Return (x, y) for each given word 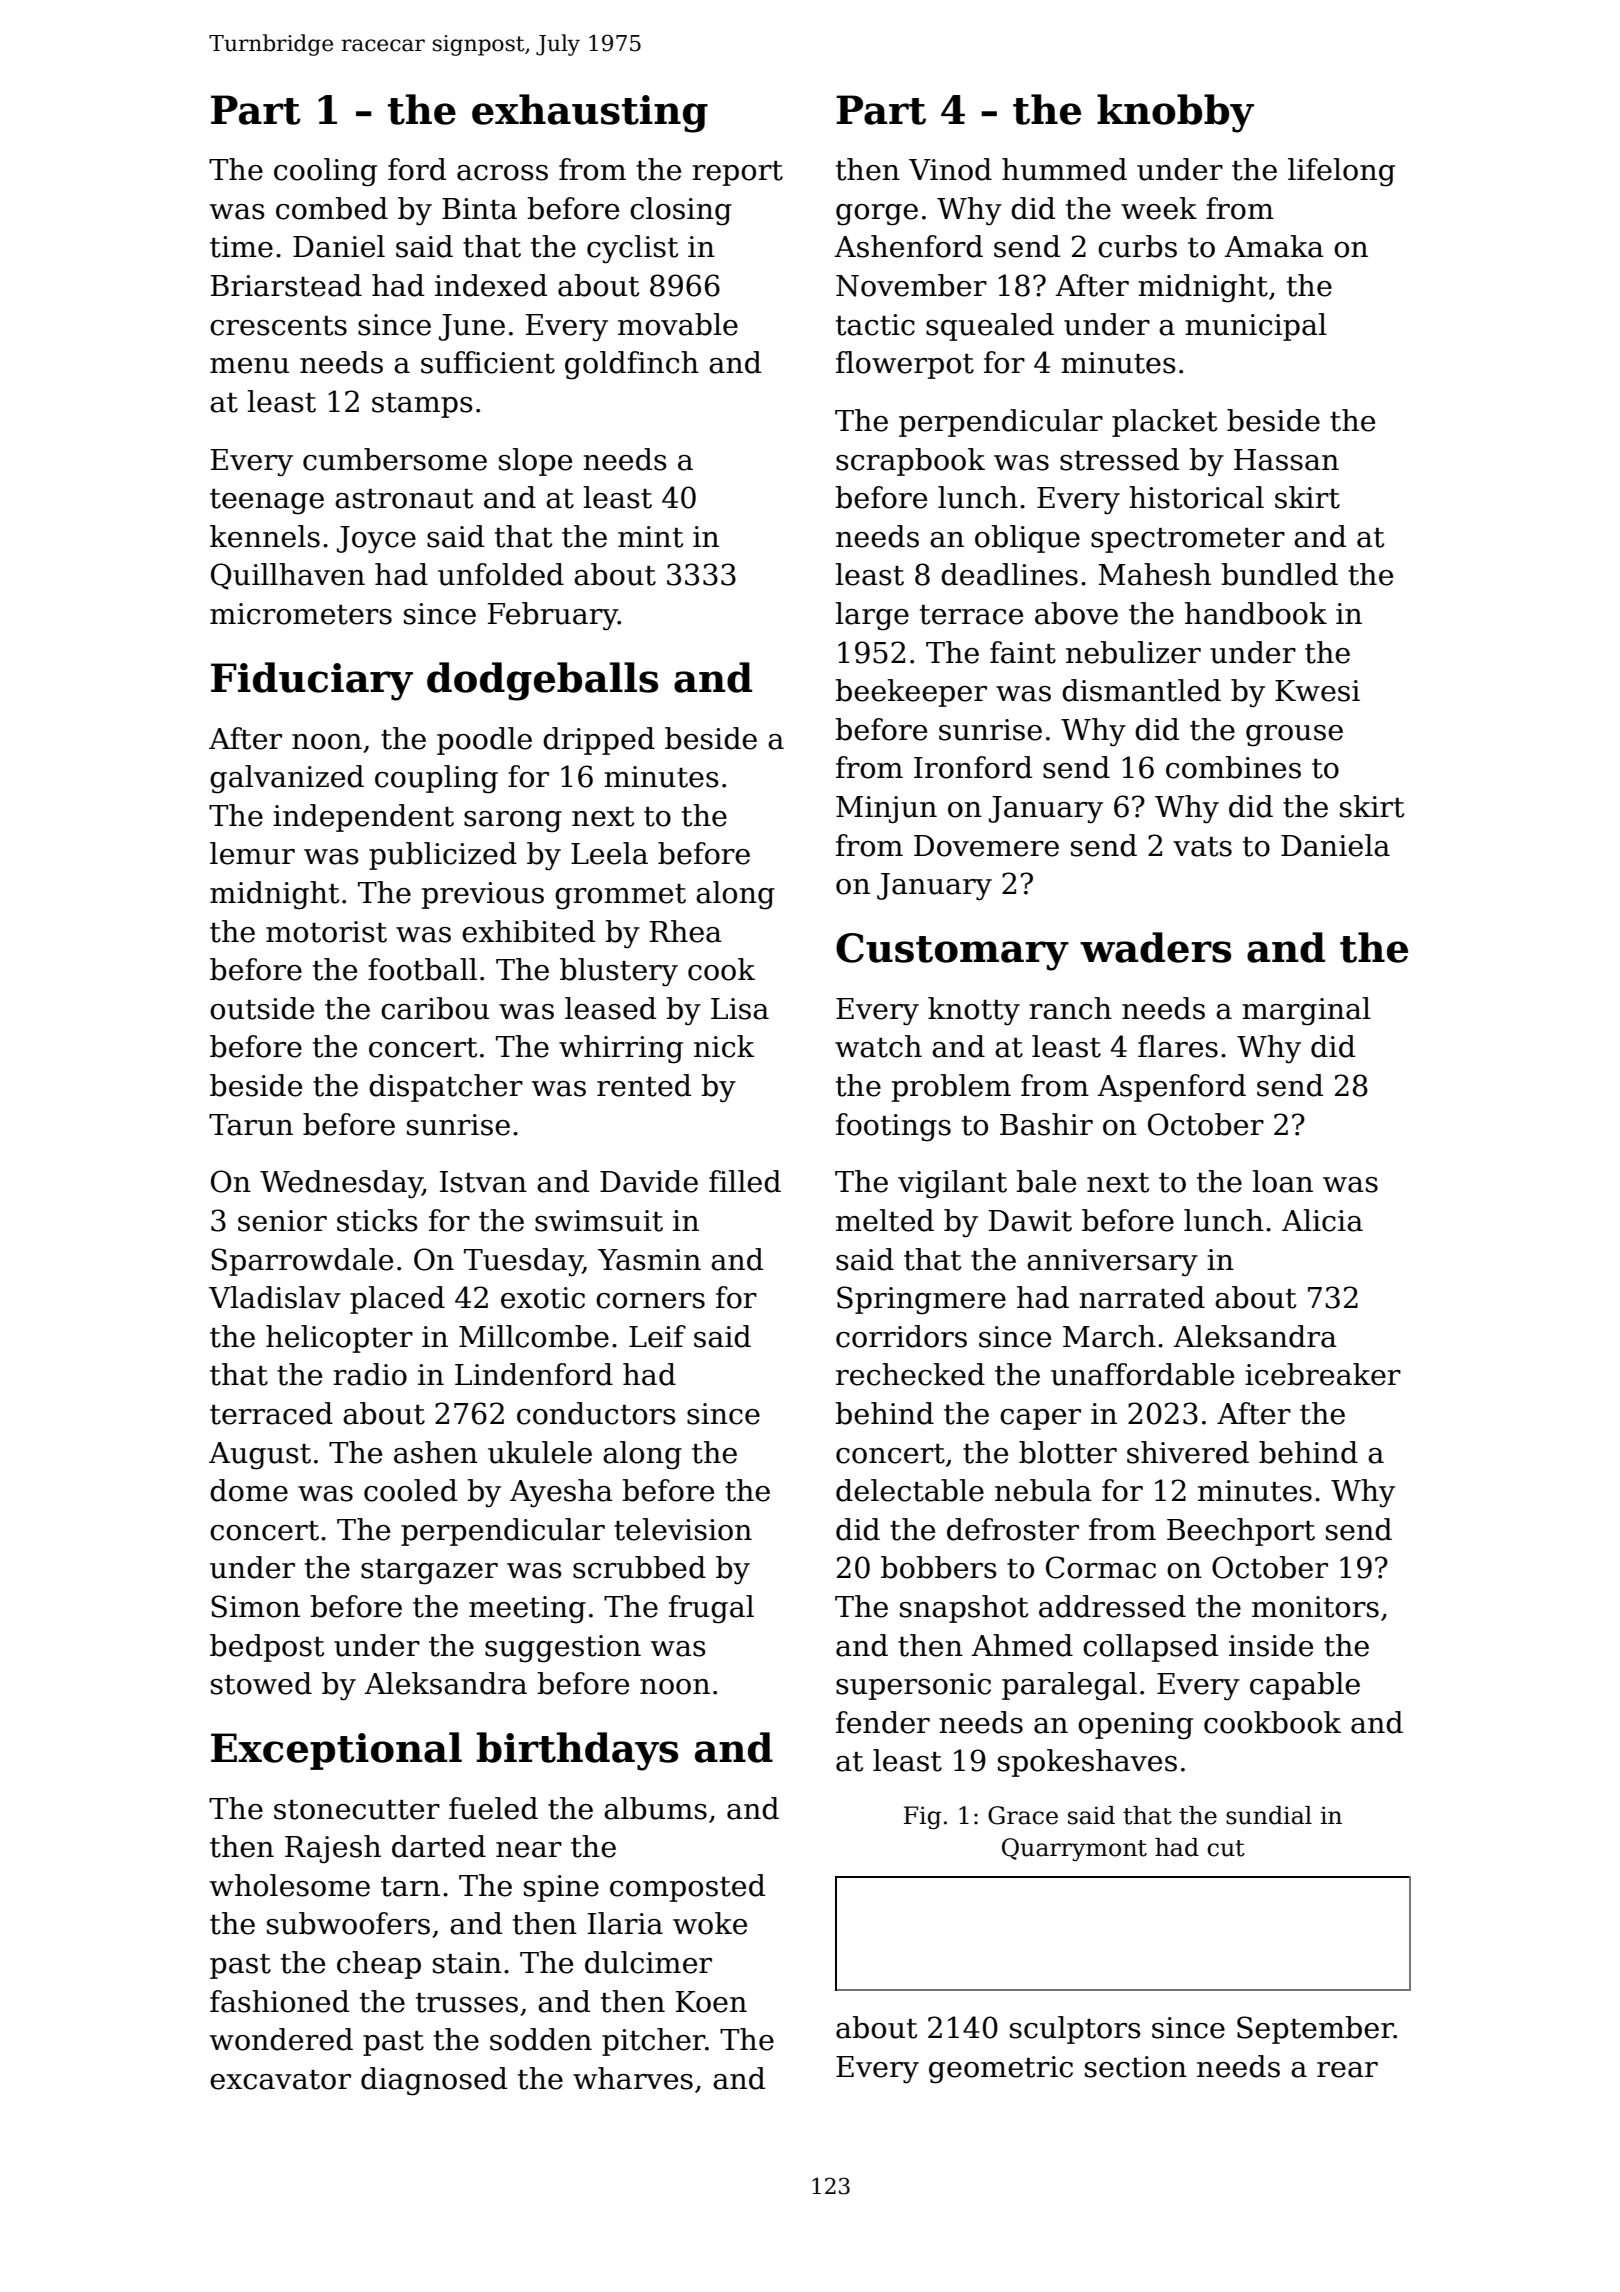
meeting (527, 1610)
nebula (1043, 1490)
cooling (325, 172)
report (737, 173)
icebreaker (1323, 1374)
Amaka (1274, 246)
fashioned (279, 2001)
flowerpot (905, 365)
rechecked (910, 1374)
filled (745, 1181)
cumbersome (395, 459)
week (1159, 208)
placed (397, 1300)
